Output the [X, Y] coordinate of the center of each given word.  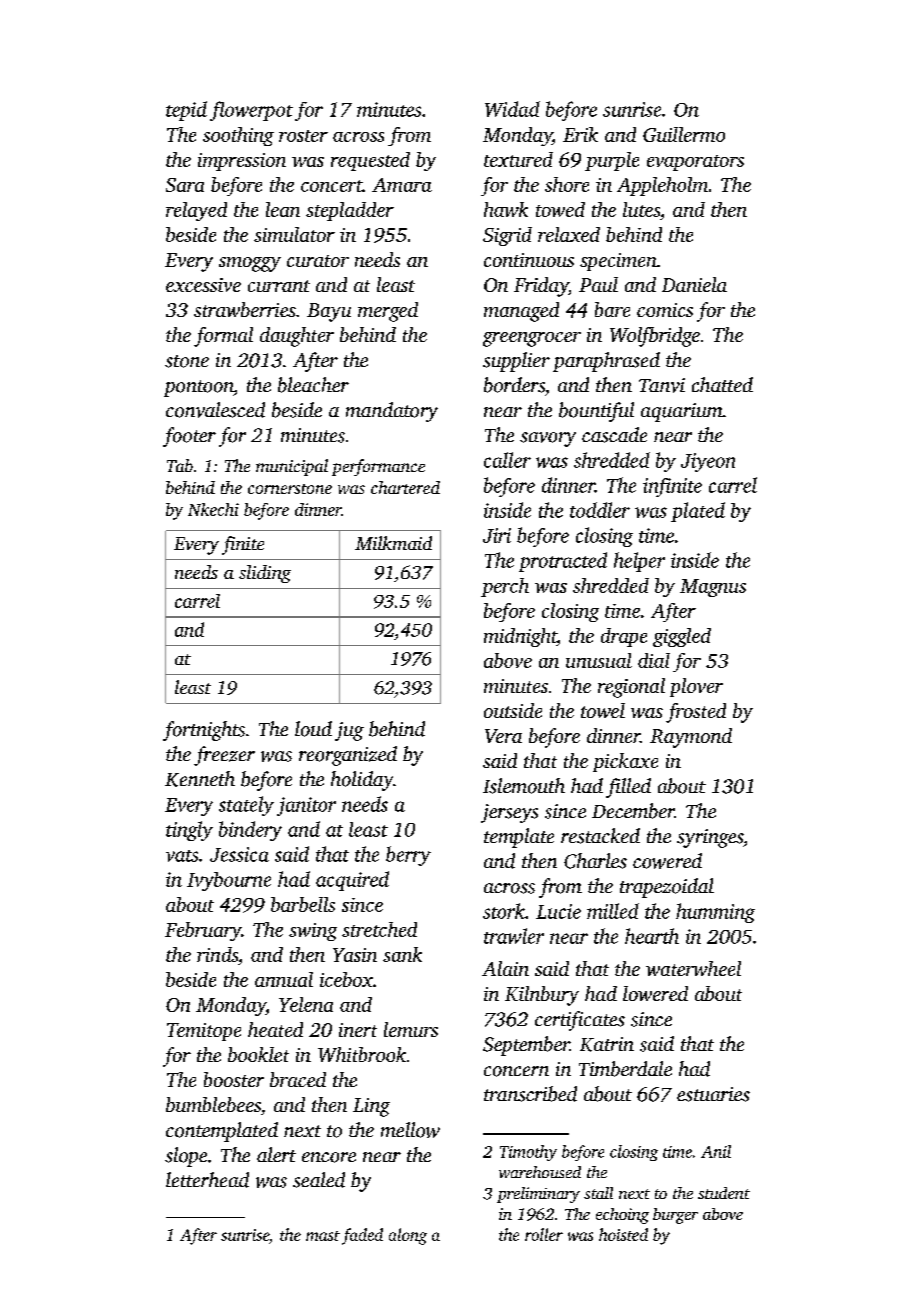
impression [242, 162]
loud [313, 729]
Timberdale [625, 1069]
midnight [520, 637]
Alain [505, 968]
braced [298, 1079]
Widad [512, 109]
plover [696, 687]
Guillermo [684, 134]
